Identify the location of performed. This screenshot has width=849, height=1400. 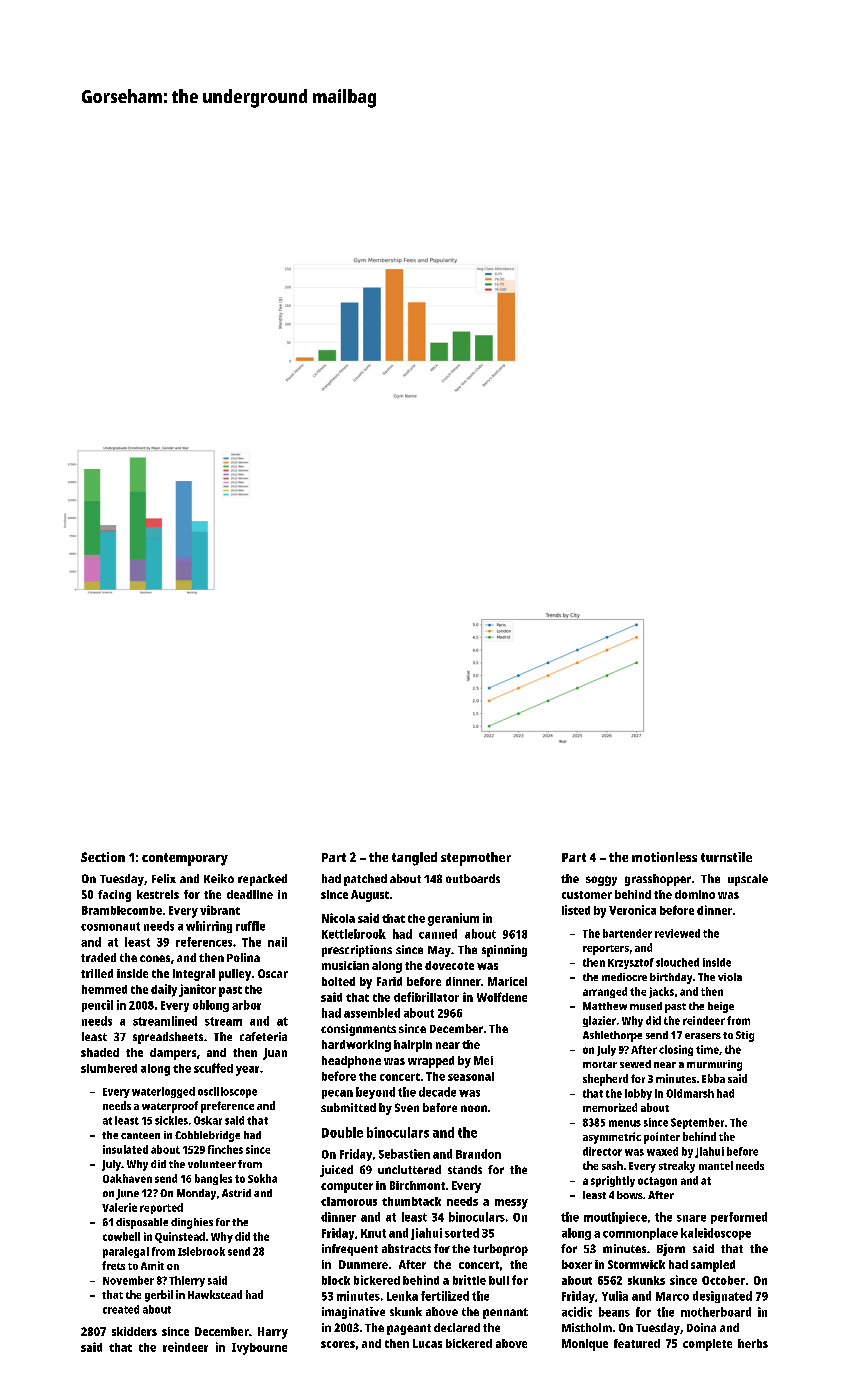
(739, 1218).
